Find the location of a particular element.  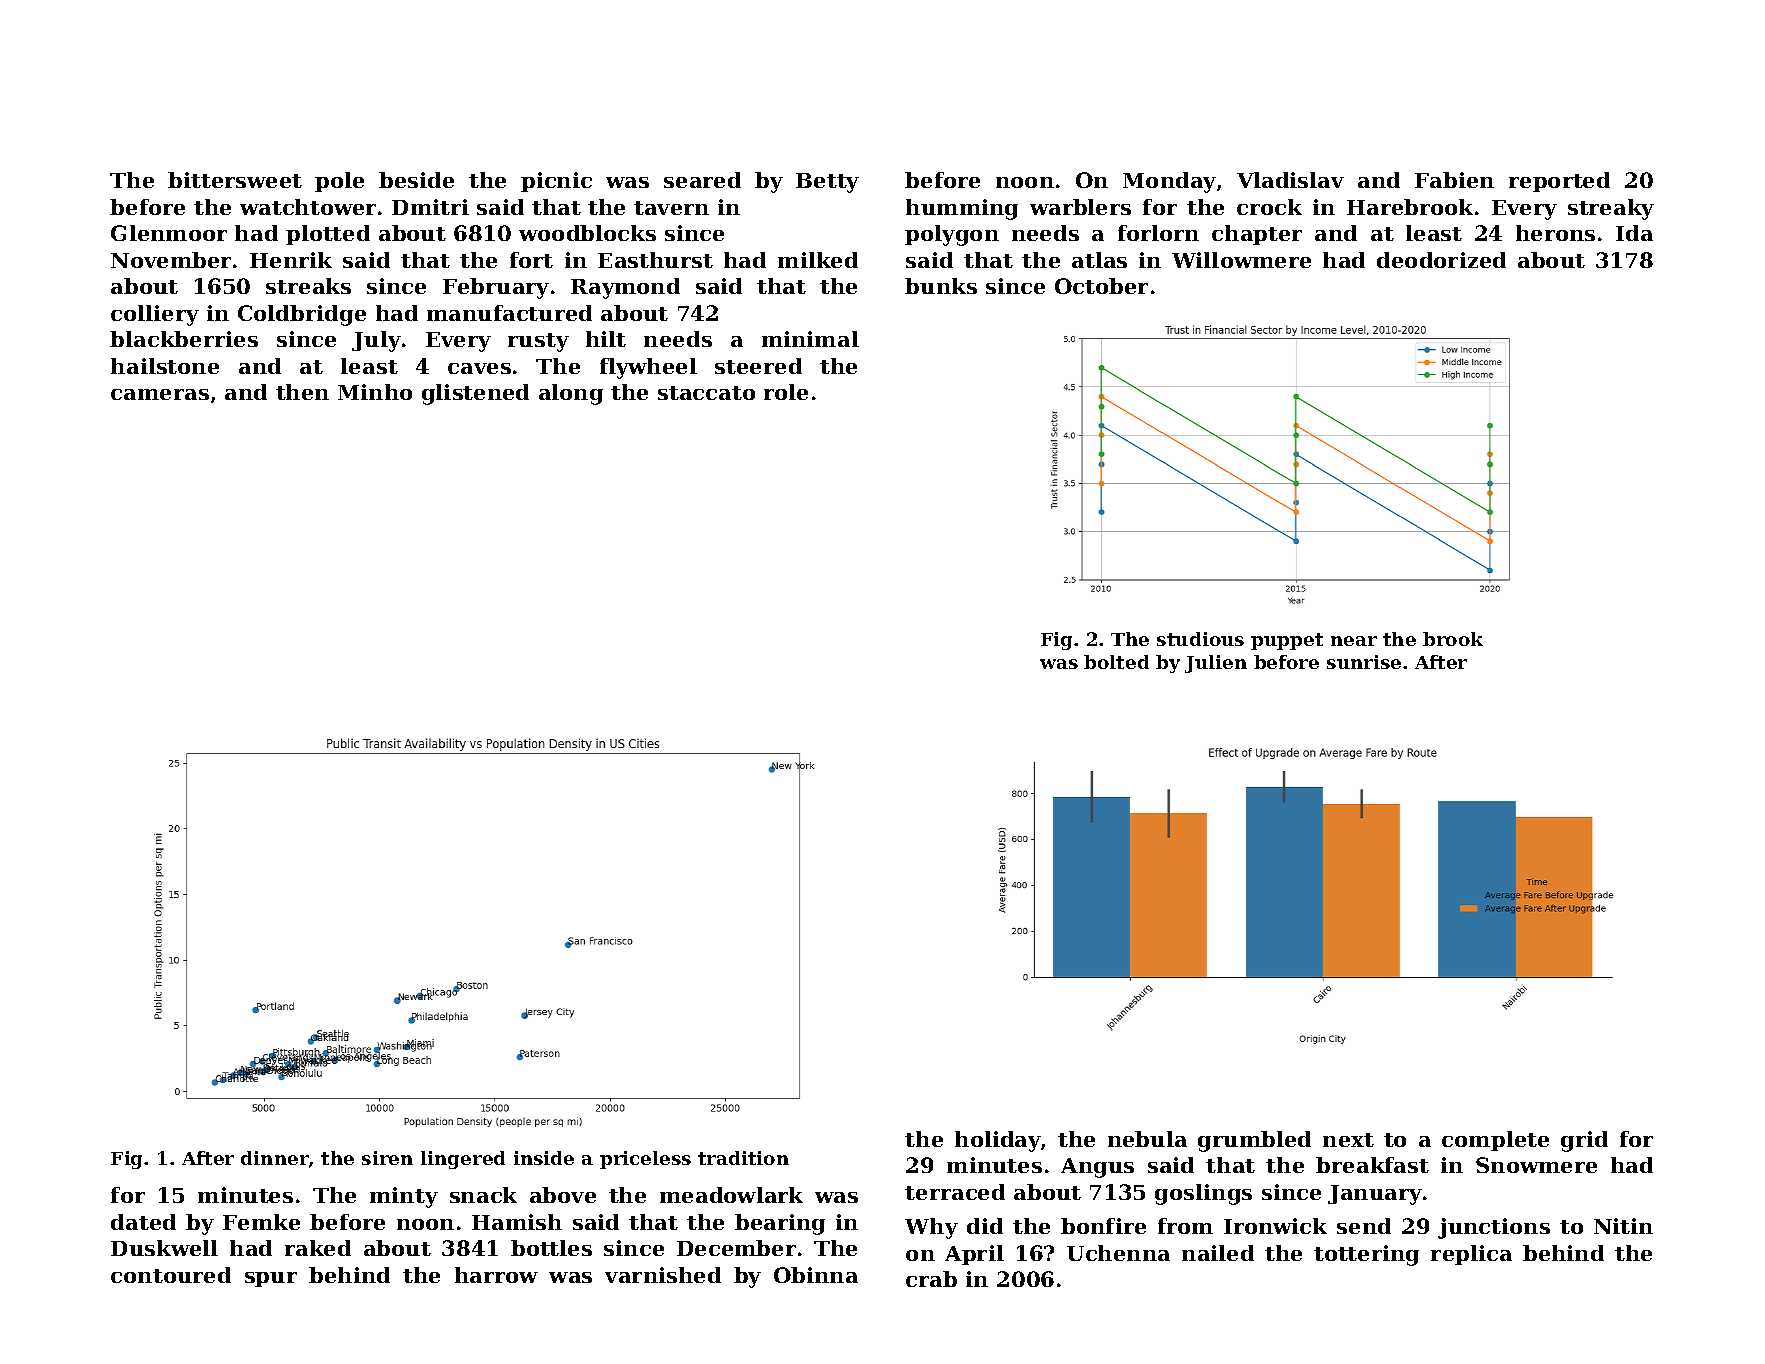

contoured is located at coordinates (171, 1275).
